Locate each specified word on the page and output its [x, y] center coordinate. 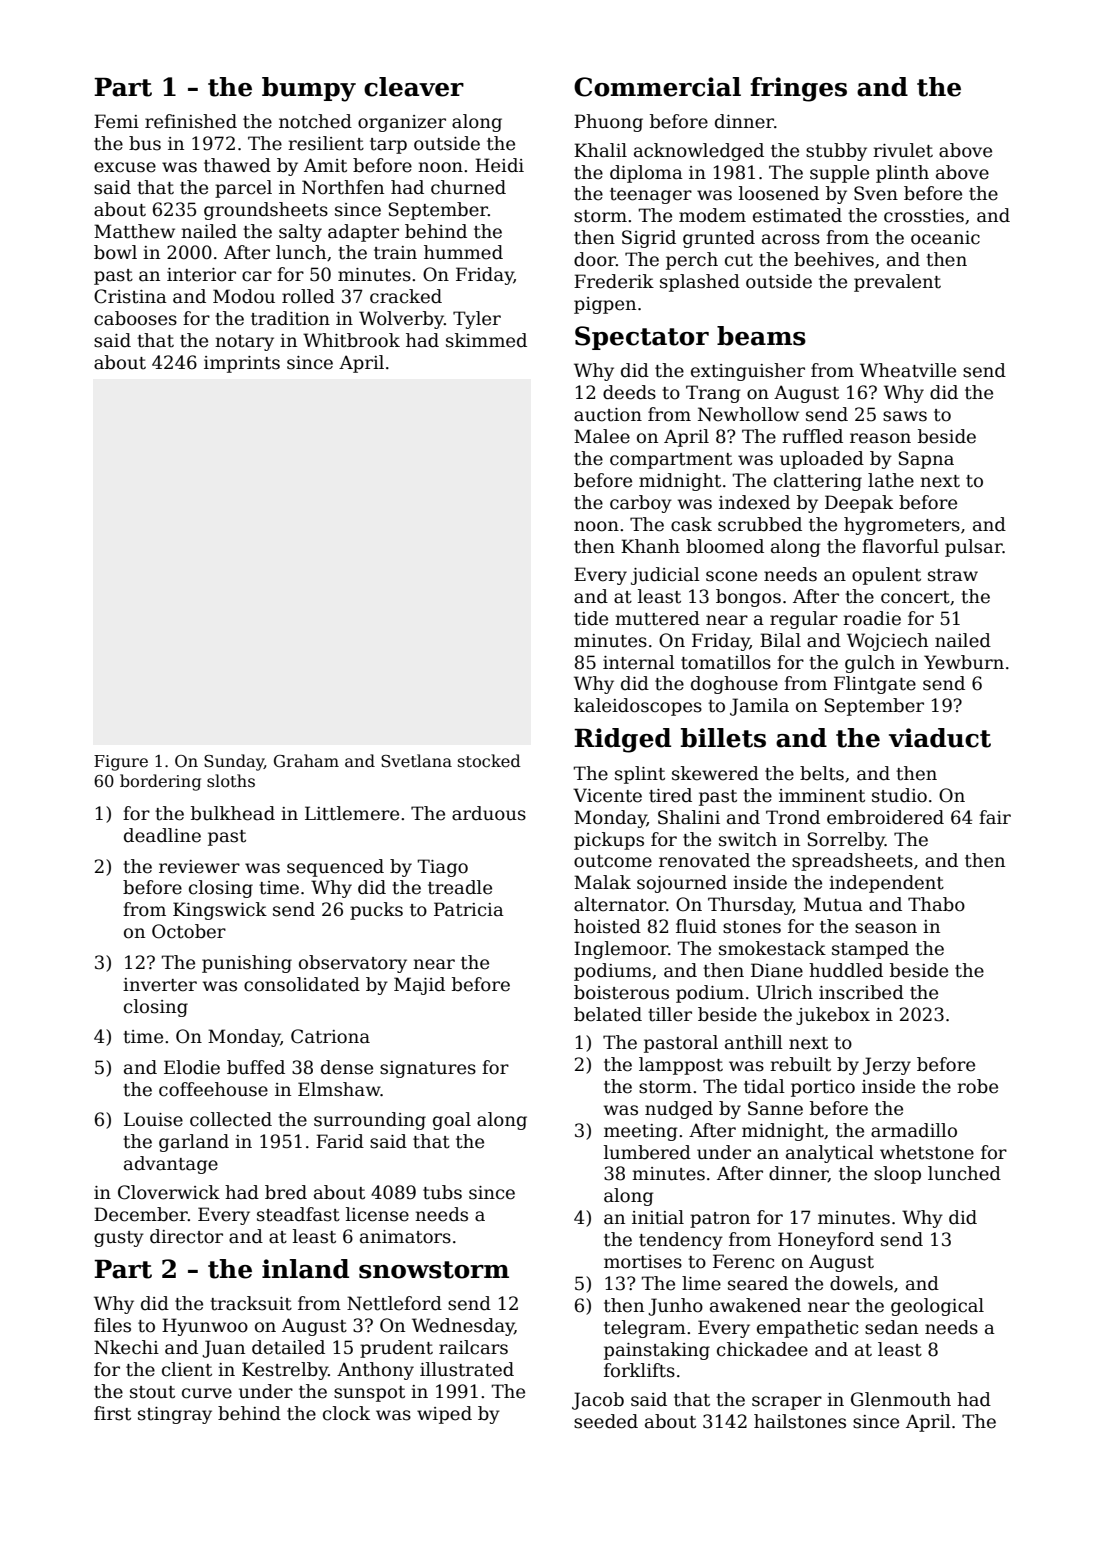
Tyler [477, 320]
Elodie [192, 1067]
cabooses [135, 318]
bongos [748, 598]
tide [591, 618]
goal [452, 1121]
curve [207, 1393]
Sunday [234, 762]
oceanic [945, 238]
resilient [326, 143]
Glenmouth [901, 1399]
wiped [444, 1415]
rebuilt [800, 1064]
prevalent [897, 283]
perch [692, 261]
